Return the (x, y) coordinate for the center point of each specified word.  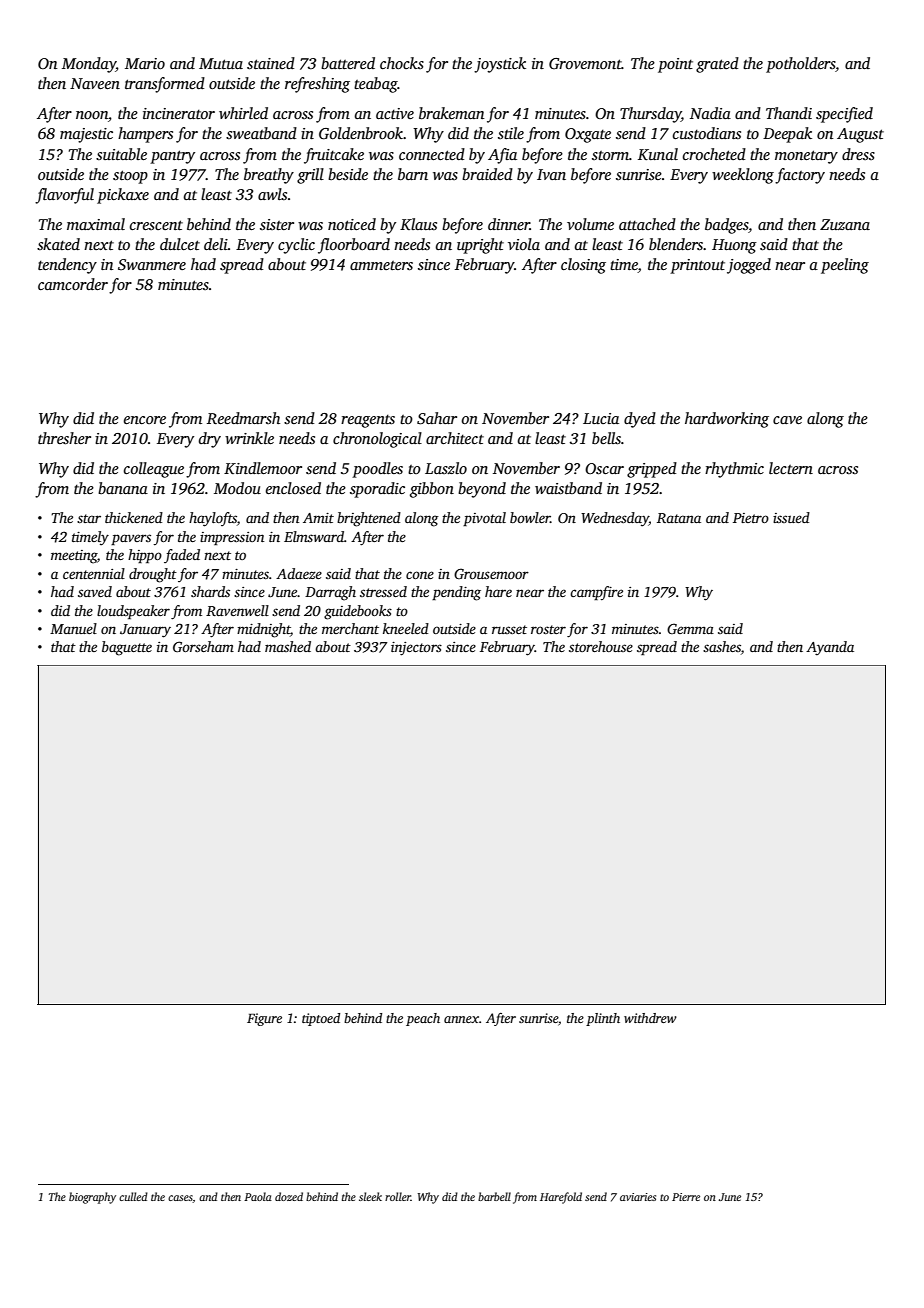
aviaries (638, 1197)
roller (398, 1196)
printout (697, 266)
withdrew (650, 1018)
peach (423, 1019)
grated (717, 65)
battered (348, 63)
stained (271, 63)
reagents (368, 421)
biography (92, 1198)
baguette (127, 648)
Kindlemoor (263, 468)
